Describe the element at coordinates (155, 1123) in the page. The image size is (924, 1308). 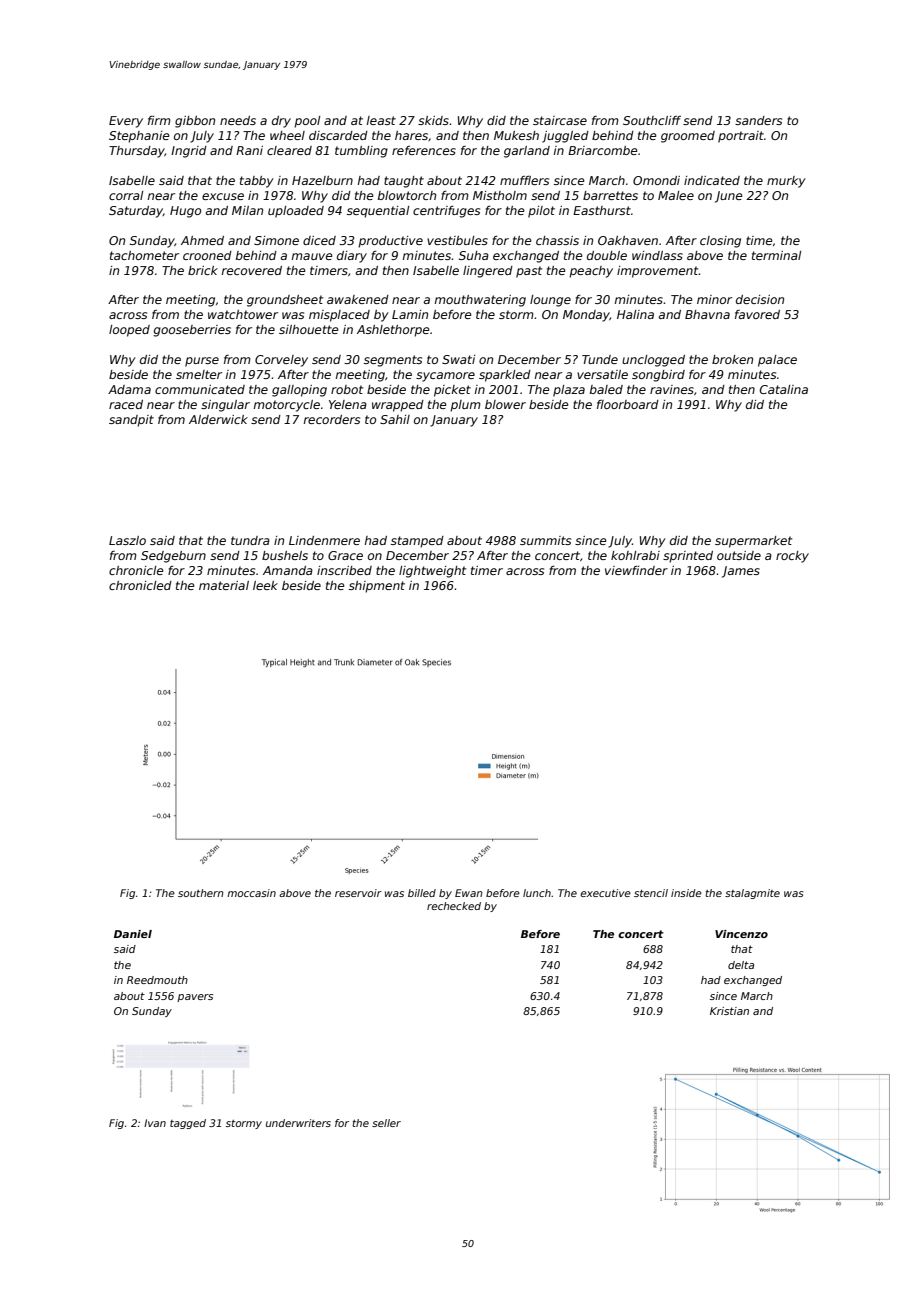
I see `Ivan` at that location.
